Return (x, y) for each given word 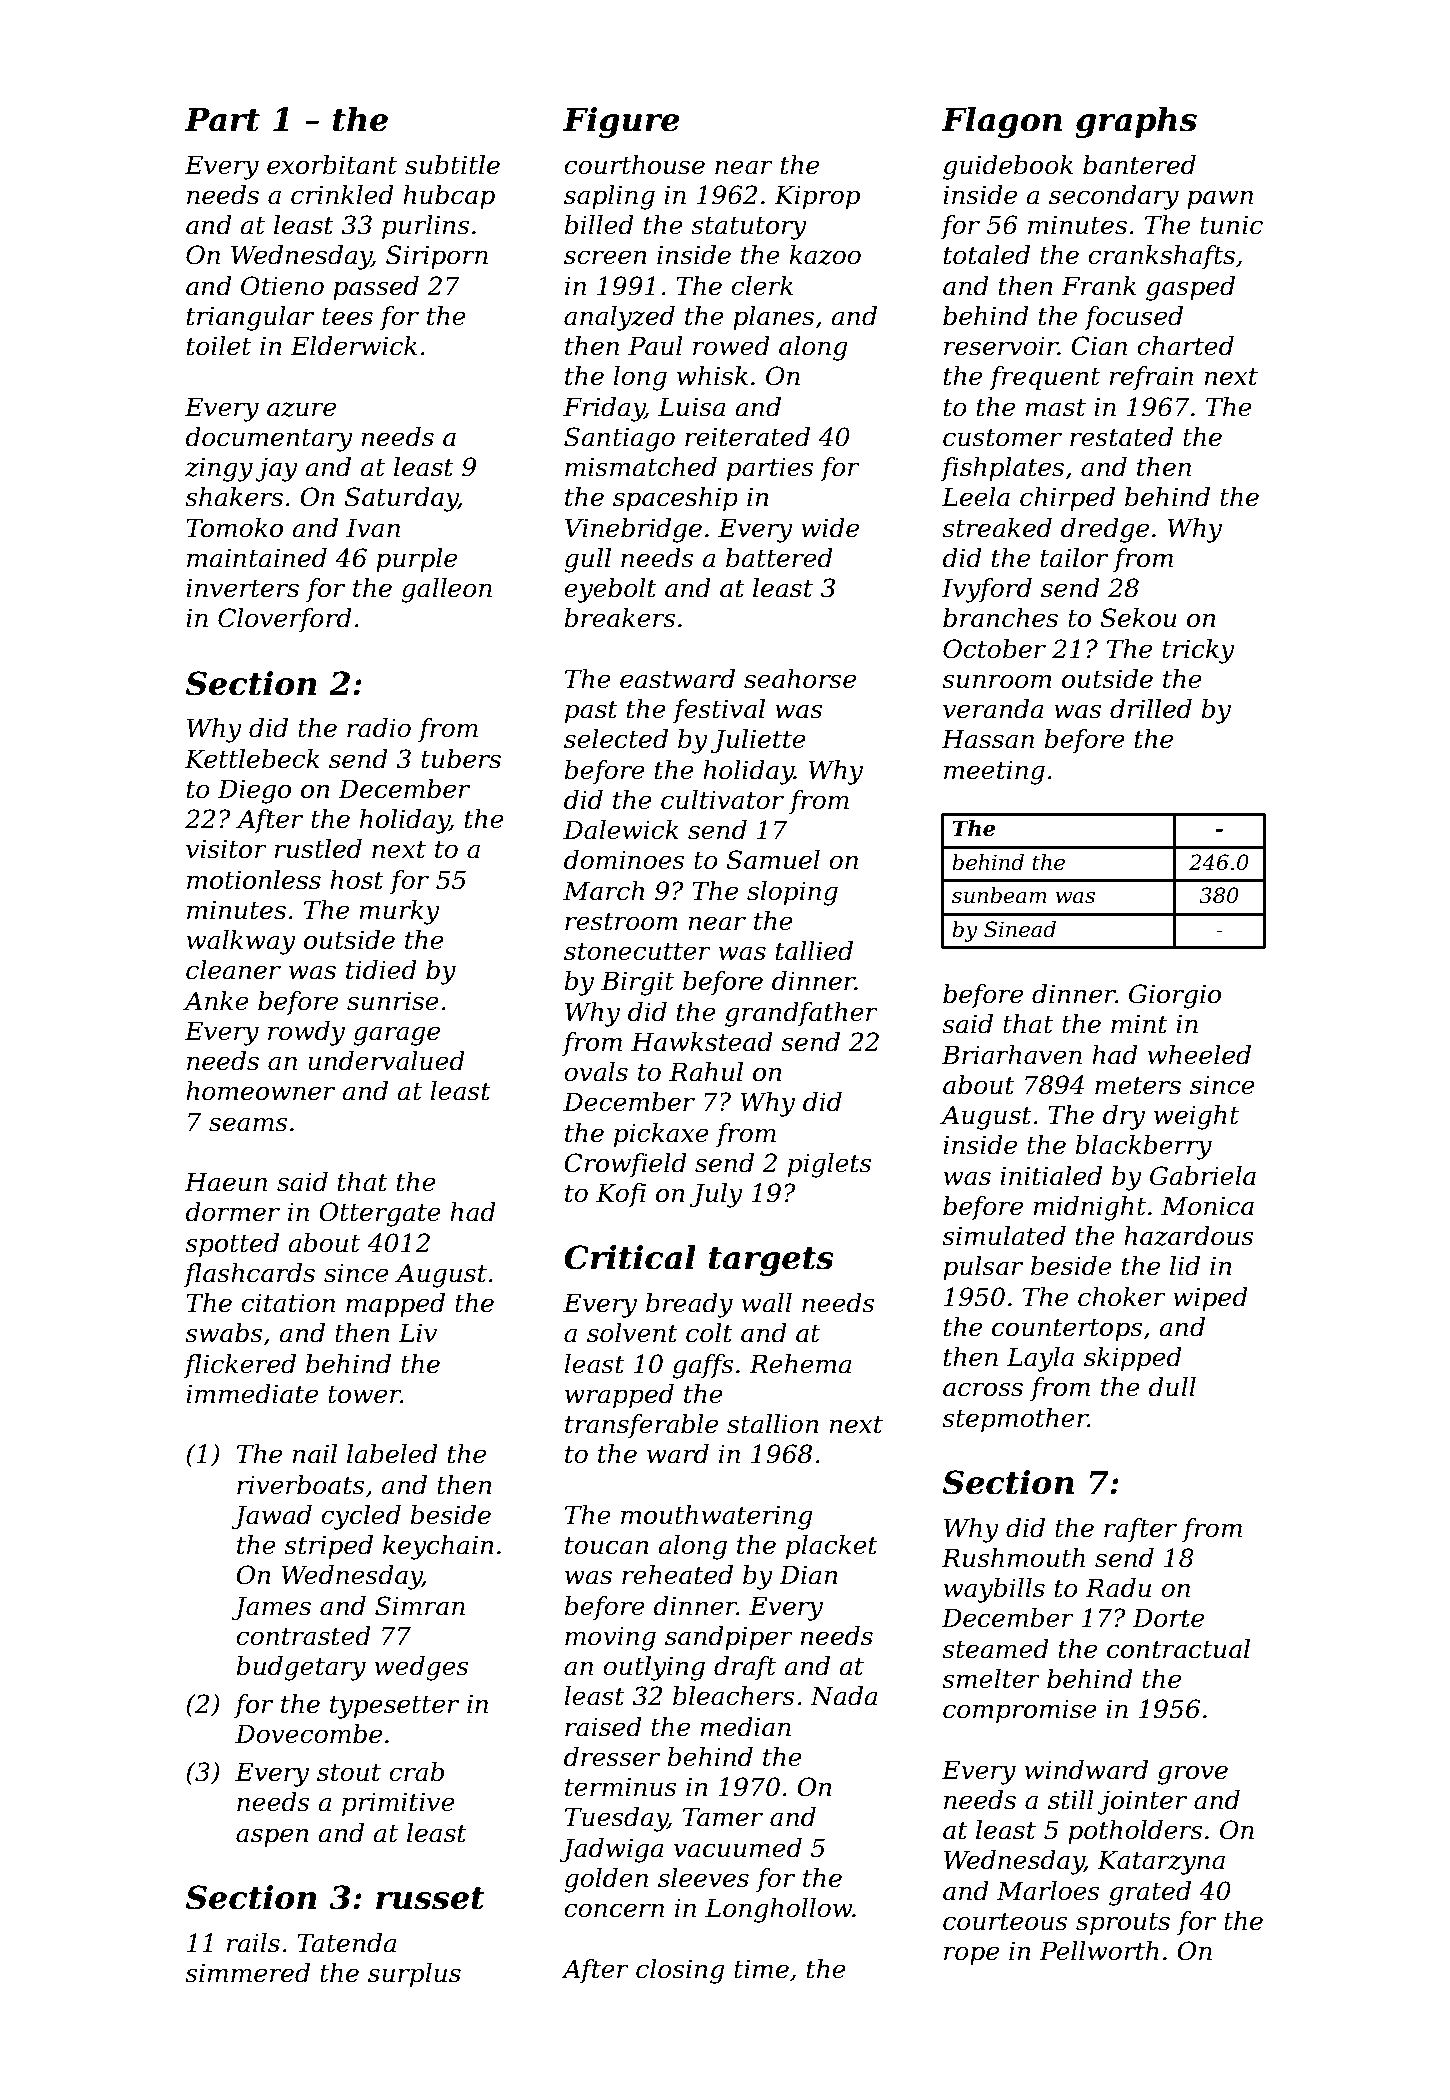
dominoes (624, 860)
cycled (361, 1517)
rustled (318, 849)
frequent (1044, 378)
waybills (994, 1590)
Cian (1099, 346)
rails (253, 1943)
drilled (1151, 709)
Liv (417, 1332)
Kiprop (817, 197)
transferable (641, 1426)
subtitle (452, 165)
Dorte (1168, 1618)
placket (832, 1547)
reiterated (747, 437)
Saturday (401, 499)
